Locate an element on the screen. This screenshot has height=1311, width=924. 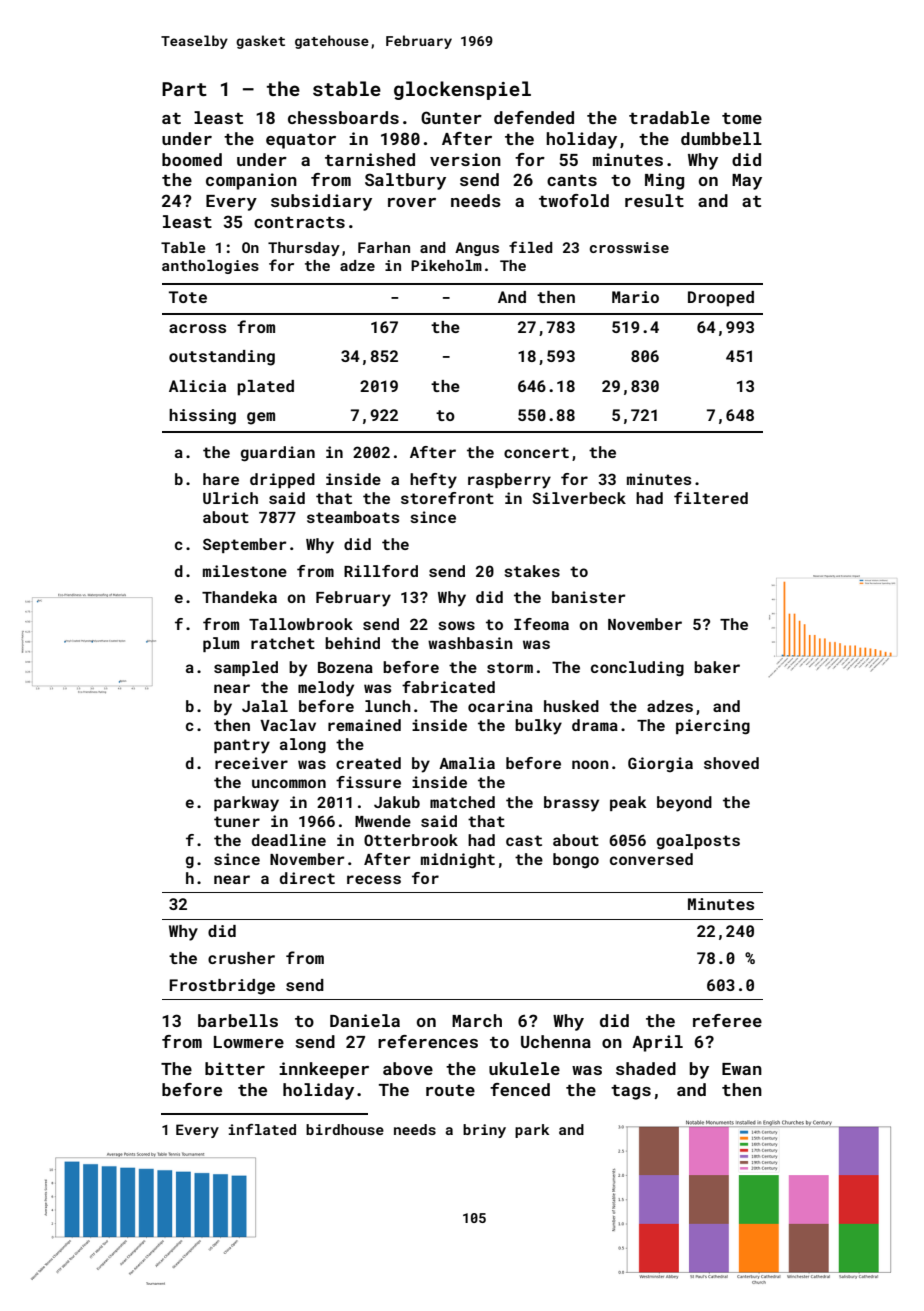
tome is located at coordinates (742, 118).
